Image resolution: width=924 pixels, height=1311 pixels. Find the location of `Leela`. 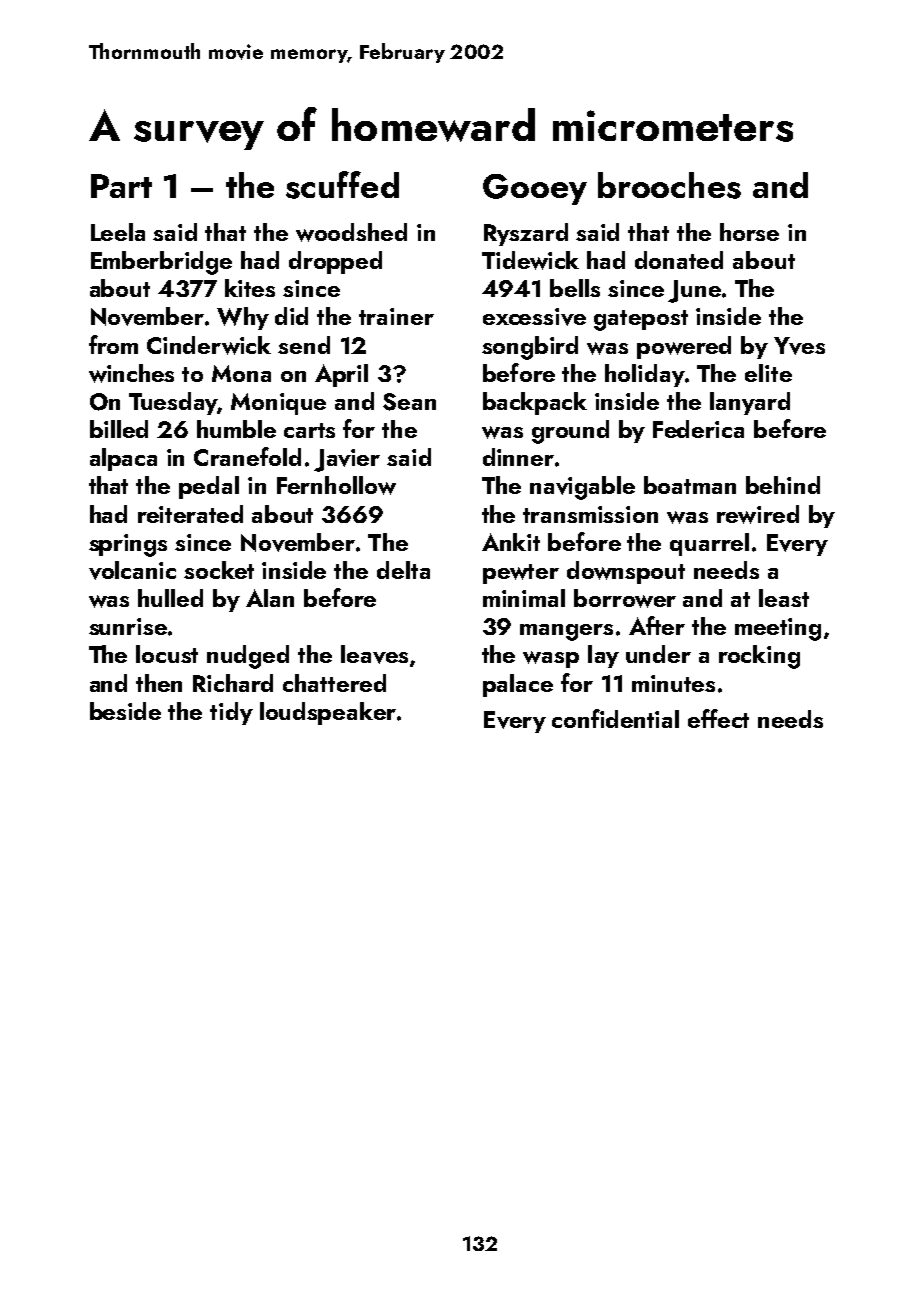

Leela is located at coordinates (118, 232).
